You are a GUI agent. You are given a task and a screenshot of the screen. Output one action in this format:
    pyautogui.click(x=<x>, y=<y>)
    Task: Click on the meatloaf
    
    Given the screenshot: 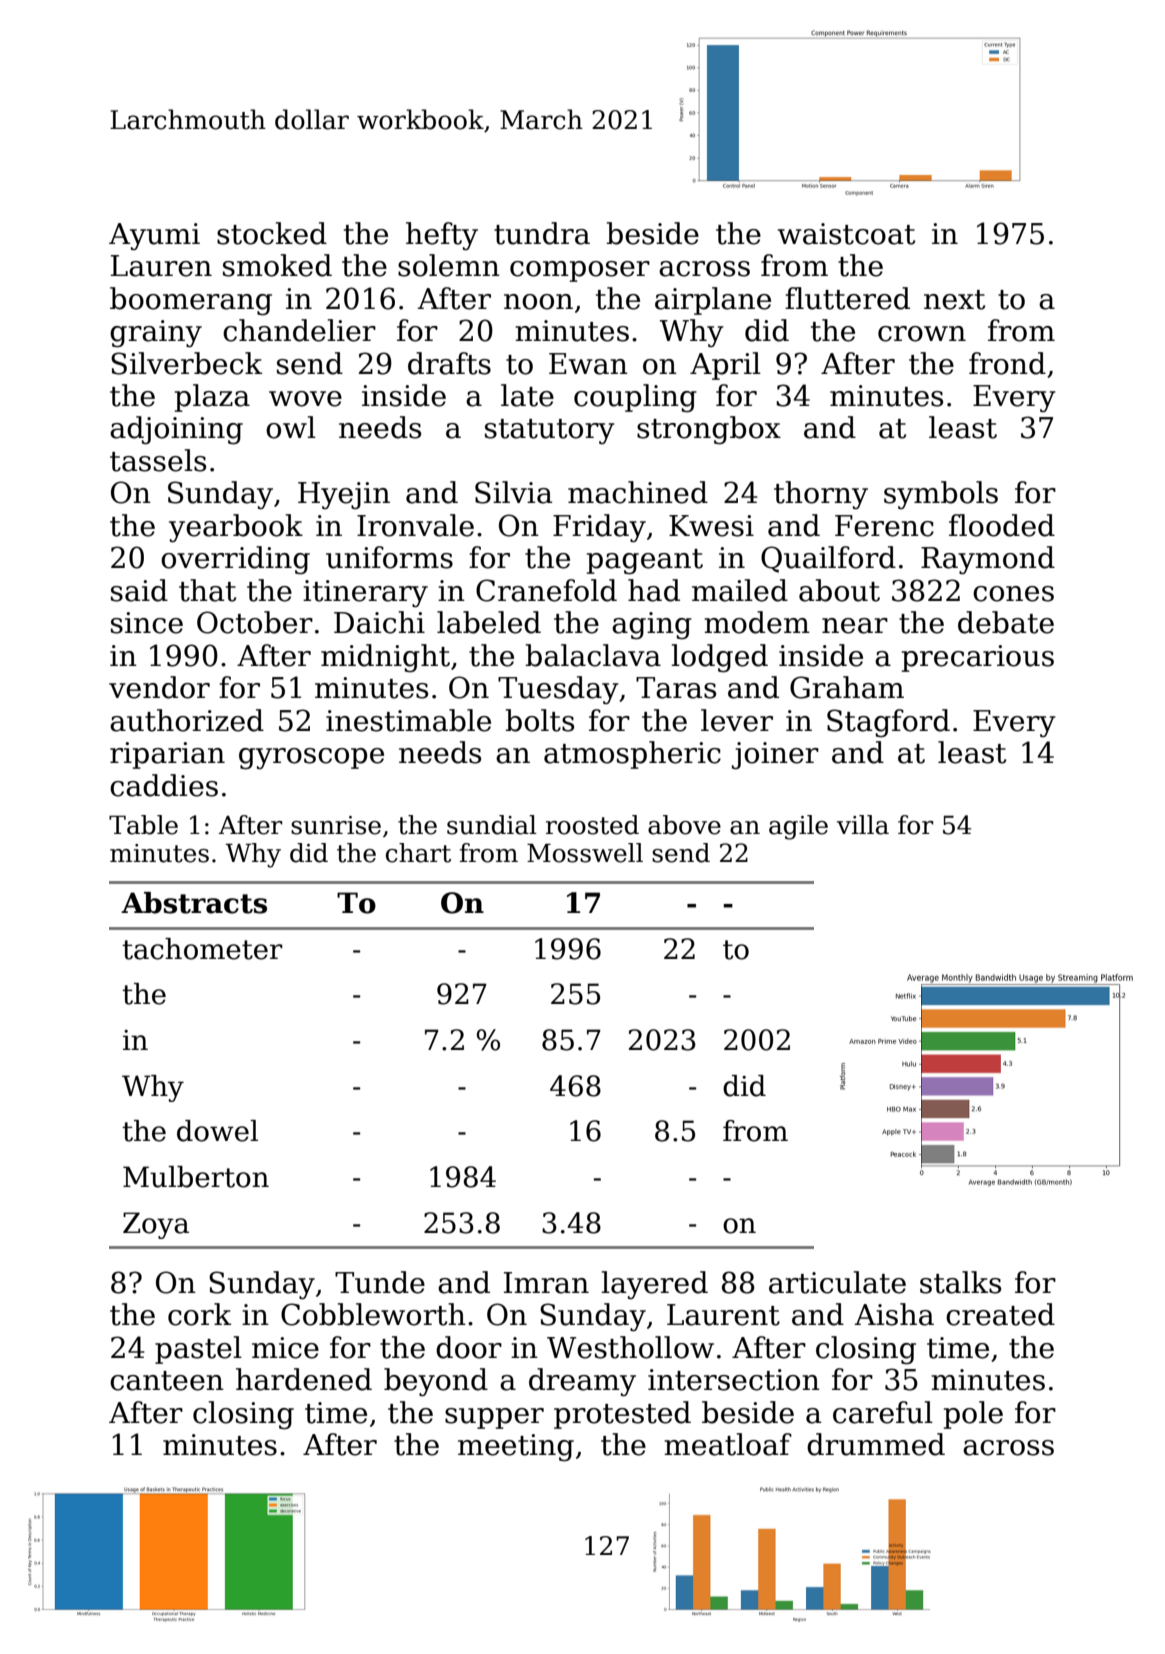 What is the action you would take?
    pyautogui.click(x=728, y=1444)
